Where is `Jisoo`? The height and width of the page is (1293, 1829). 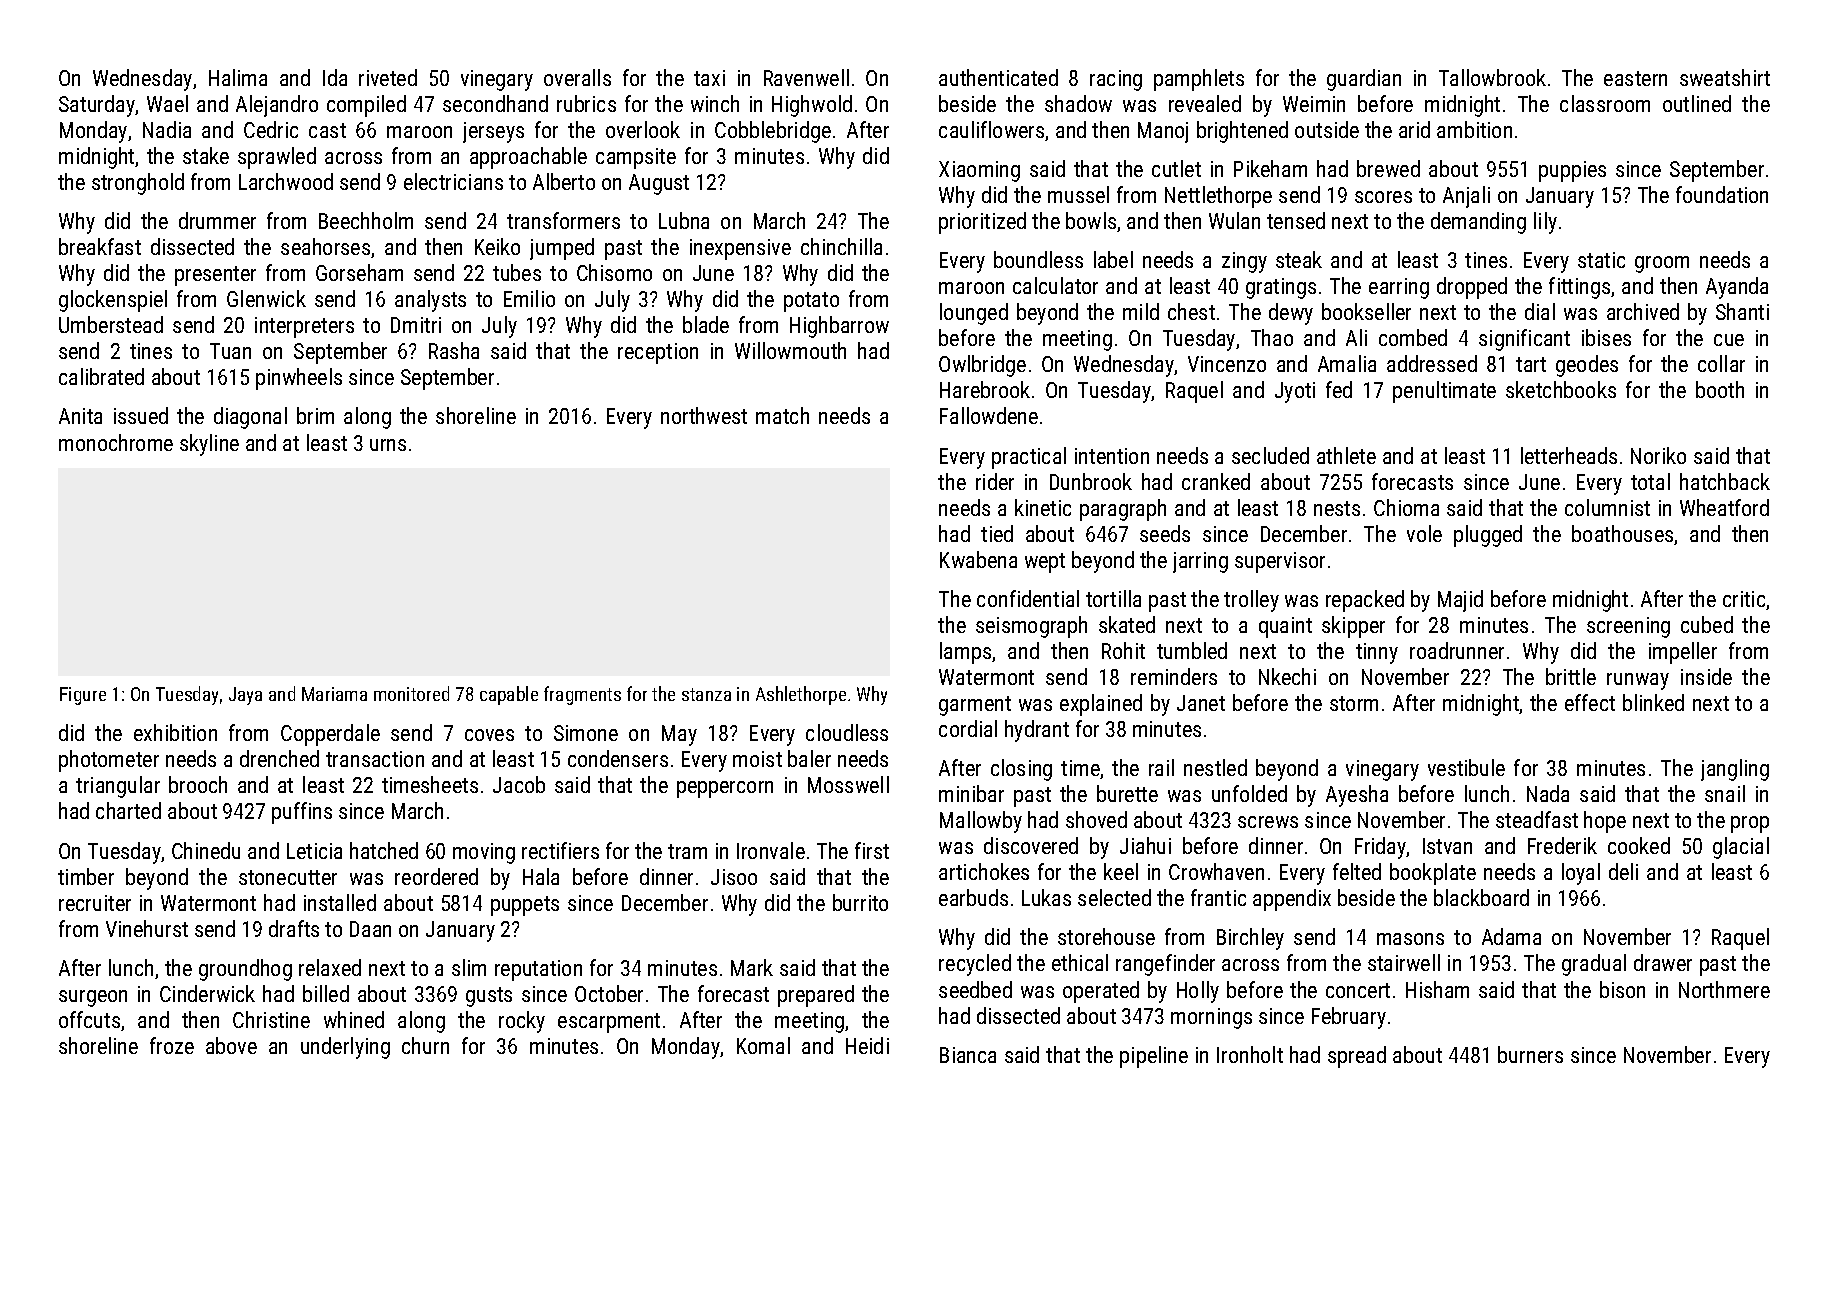
Jisoo is located at coordinates (734, 877).
